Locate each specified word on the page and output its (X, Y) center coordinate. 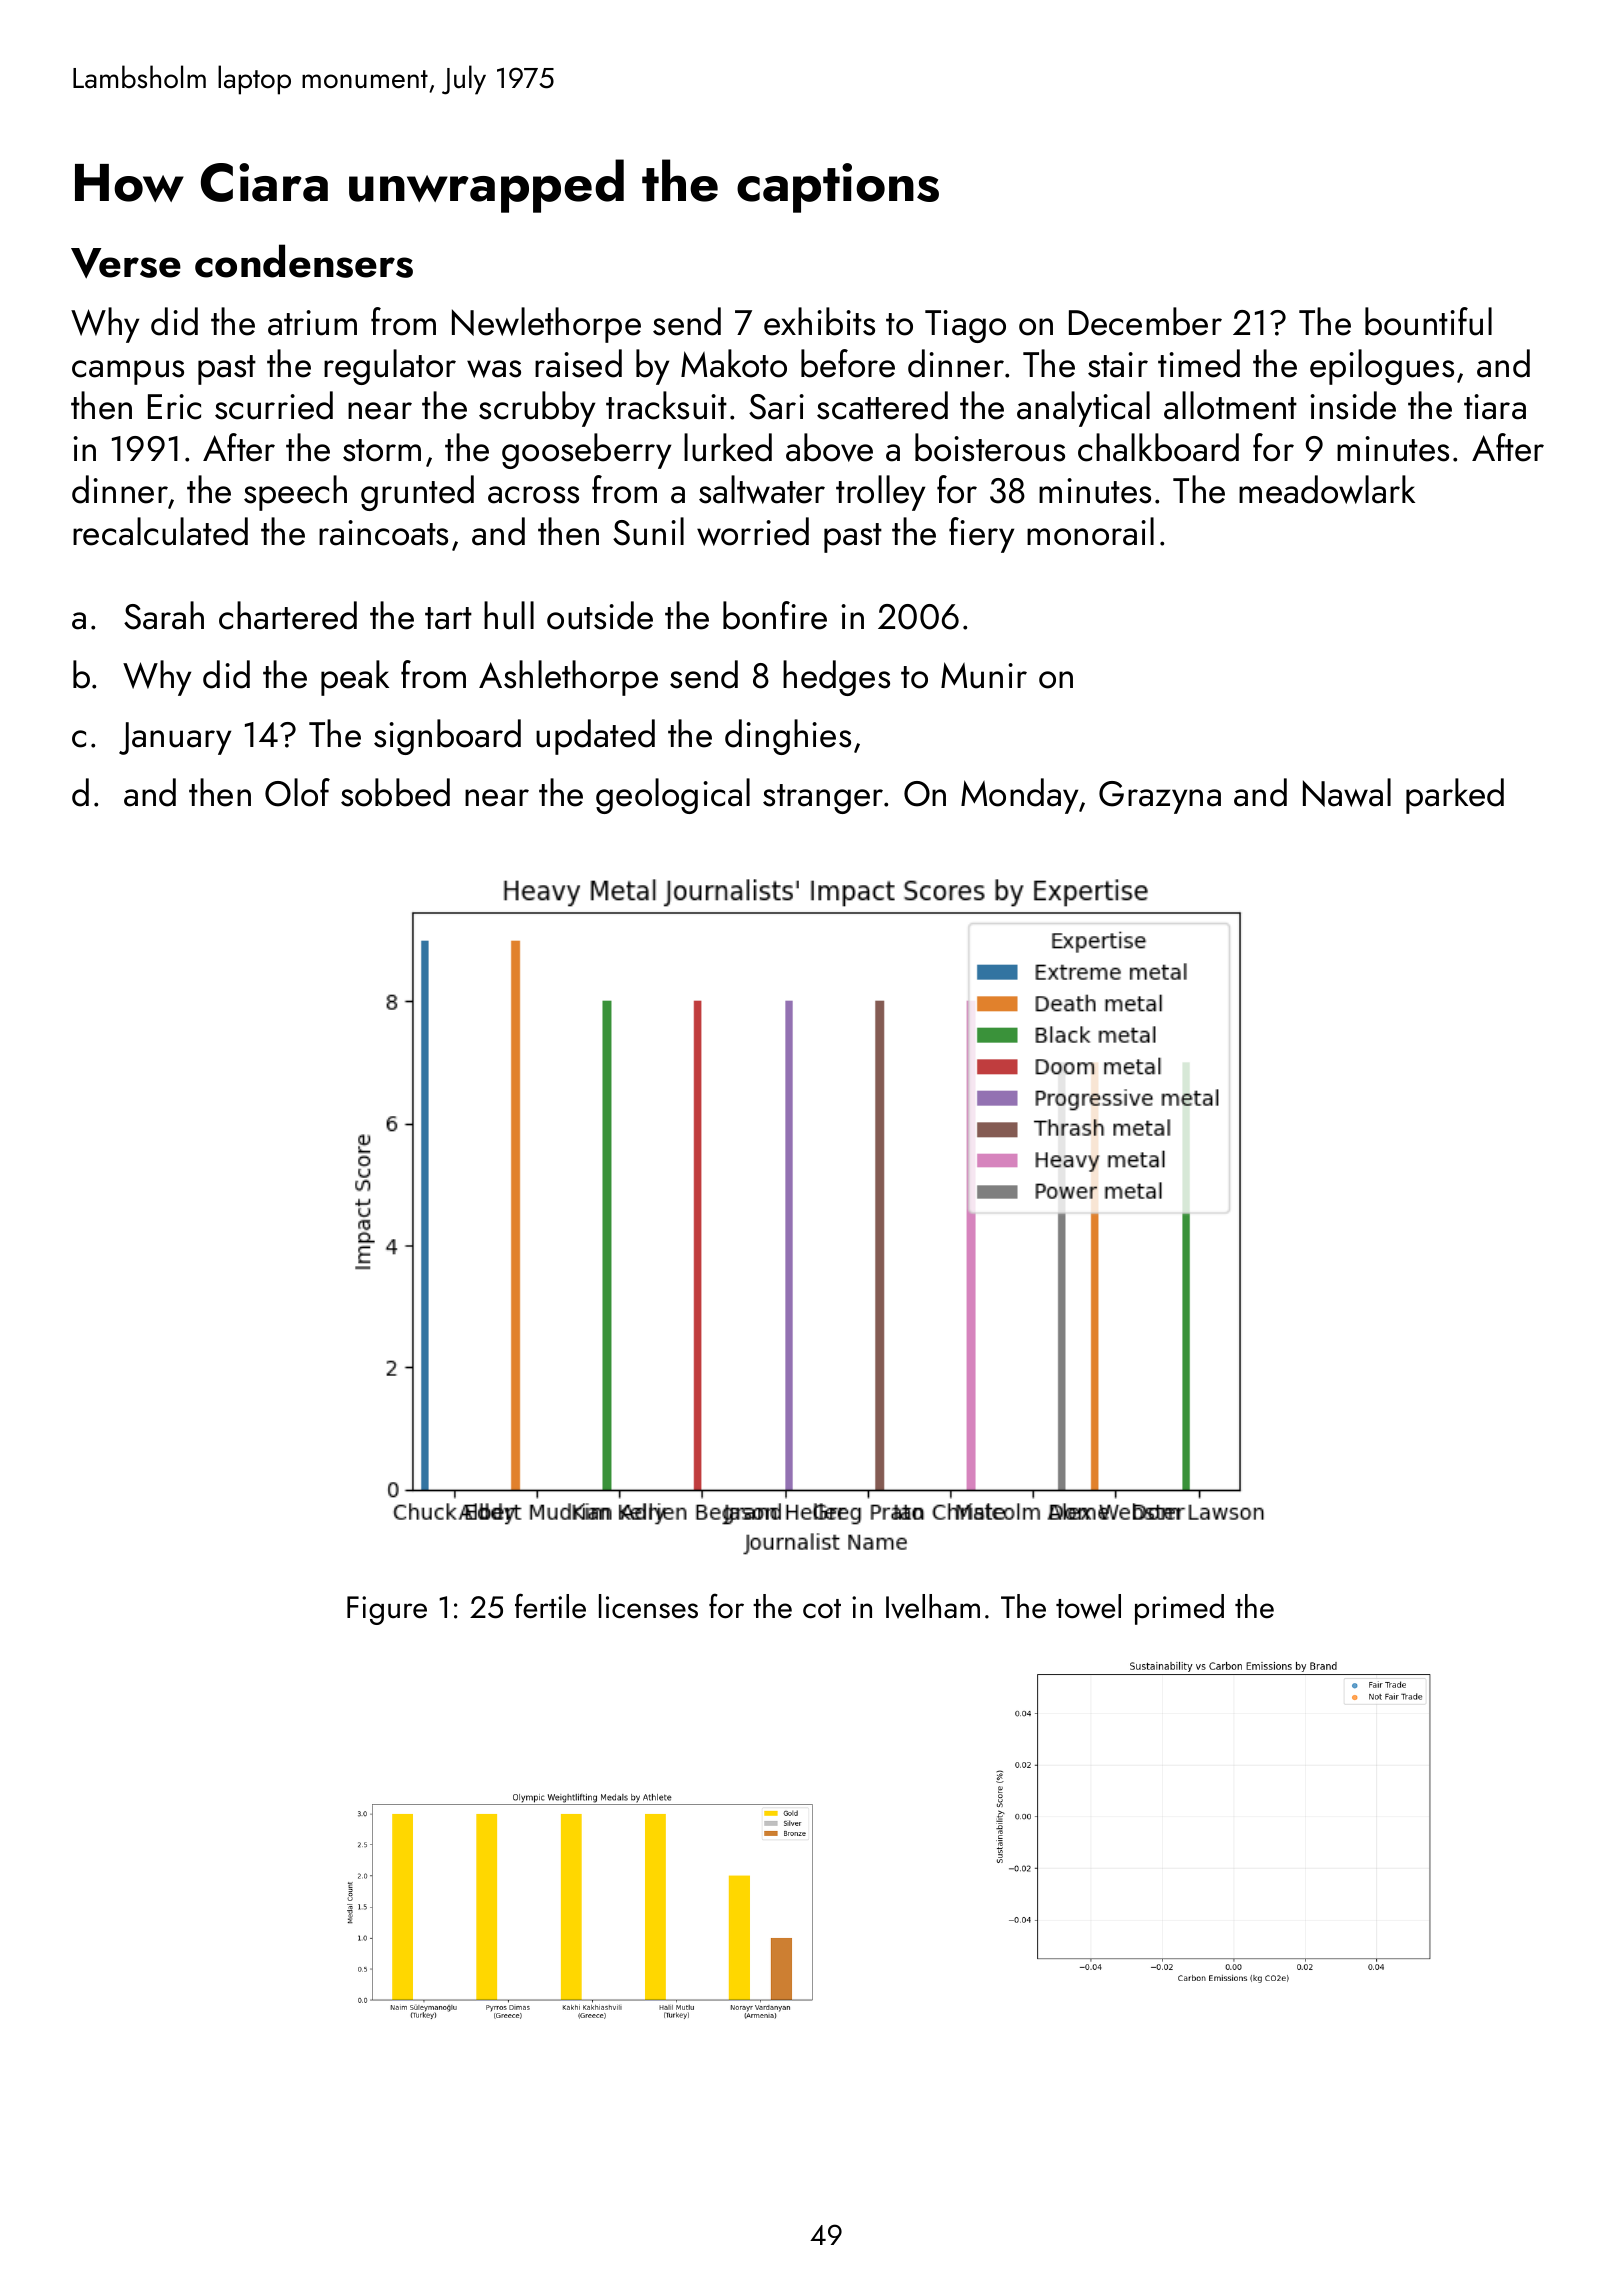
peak (355, 678)
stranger (823, 799)
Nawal (1347, 792)
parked (1455, 796)
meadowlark (1327, 489)
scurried (274, 405)
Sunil (648, 531)
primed (1179, 1609)
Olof (297, 792)
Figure (387, 1610)
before (848, 363)
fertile (550, 1606)
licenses (648, 1606)
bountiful (1428, 321)
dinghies (788, 737)
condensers (304, 261)
